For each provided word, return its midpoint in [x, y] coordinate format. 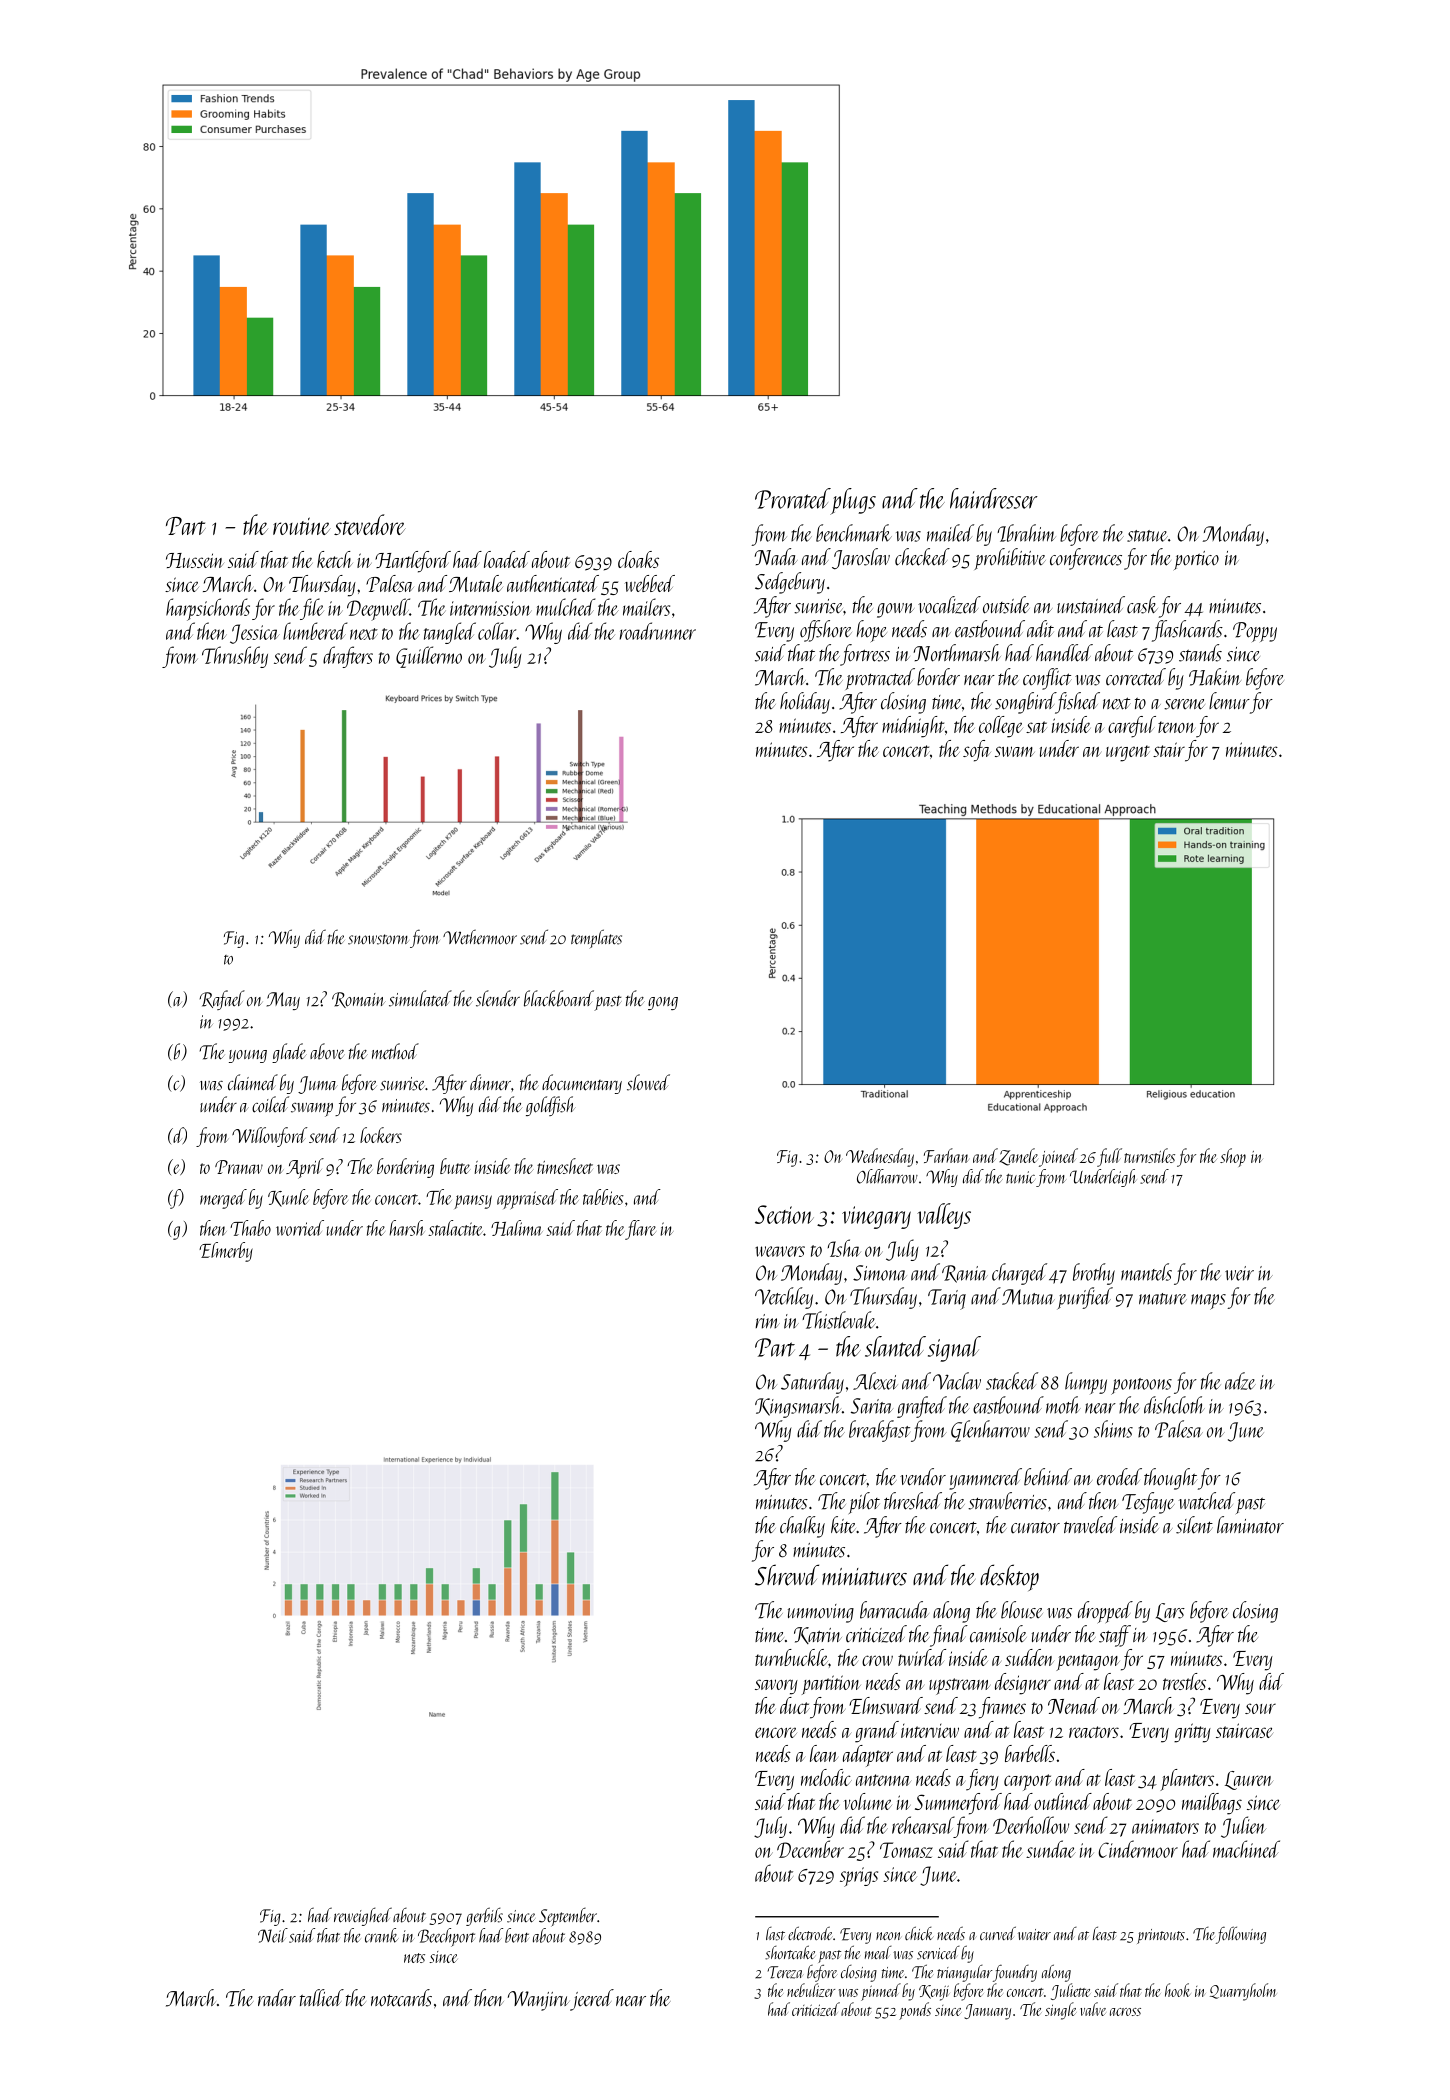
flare [640, 1230]
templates [596, 938]
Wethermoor [480, 937]
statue [1147, 536]
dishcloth [1174, 1405]
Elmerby [226, 1252]
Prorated [793, 498]
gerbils [484, 1916]
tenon [1176, 727]
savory [776, 1687]
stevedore [370, 524]
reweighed [363, 1916]
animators [1165, 1826]
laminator [1250, 1524]
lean [824, 1753]
